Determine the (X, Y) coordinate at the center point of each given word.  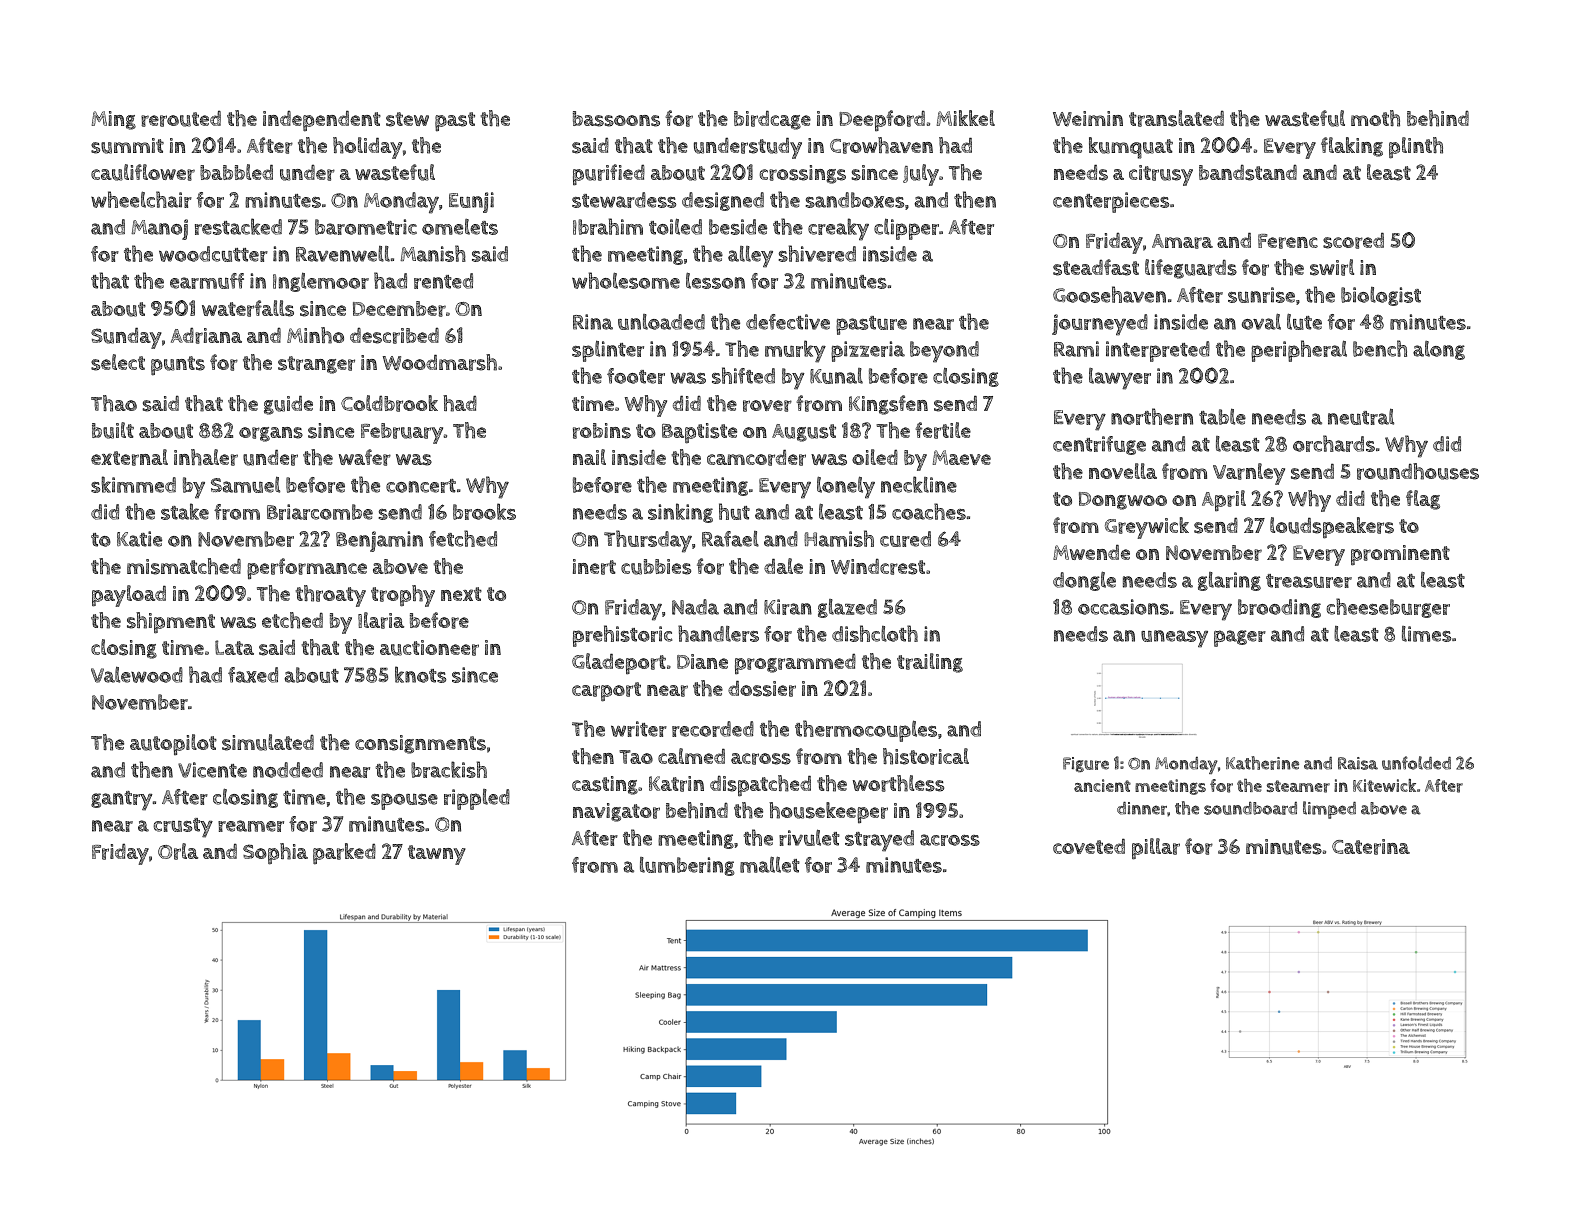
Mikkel (966, 118)
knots (420, 674)
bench (1380, 348)
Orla (178, 851)
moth (1375, 118)
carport (606, 692)
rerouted (181, 118)
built (113, 430)
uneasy (1174, 639)
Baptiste (699, 433)
